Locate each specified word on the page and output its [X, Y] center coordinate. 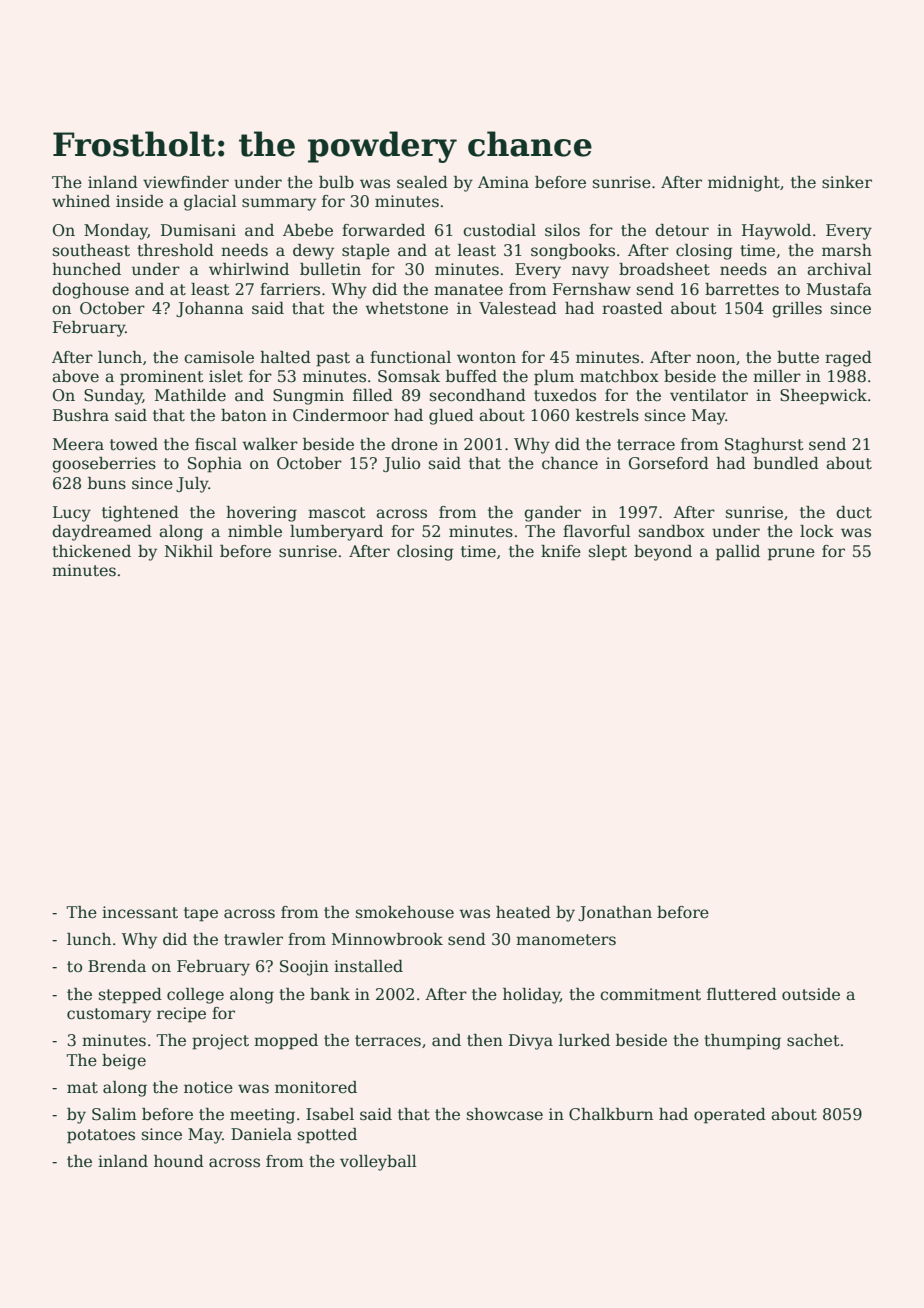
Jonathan [615, 913]
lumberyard [336, 533]
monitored [316, 1087]
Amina [503, 182]
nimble [255, 531]
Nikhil [189, 551]
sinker [847, 182]
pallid [738, 553]
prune [791, 554]
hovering [261, 514]
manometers [566, 940]
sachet [813, 1040]
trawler [253, 939]
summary [279, 204]
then [485, 1040]
